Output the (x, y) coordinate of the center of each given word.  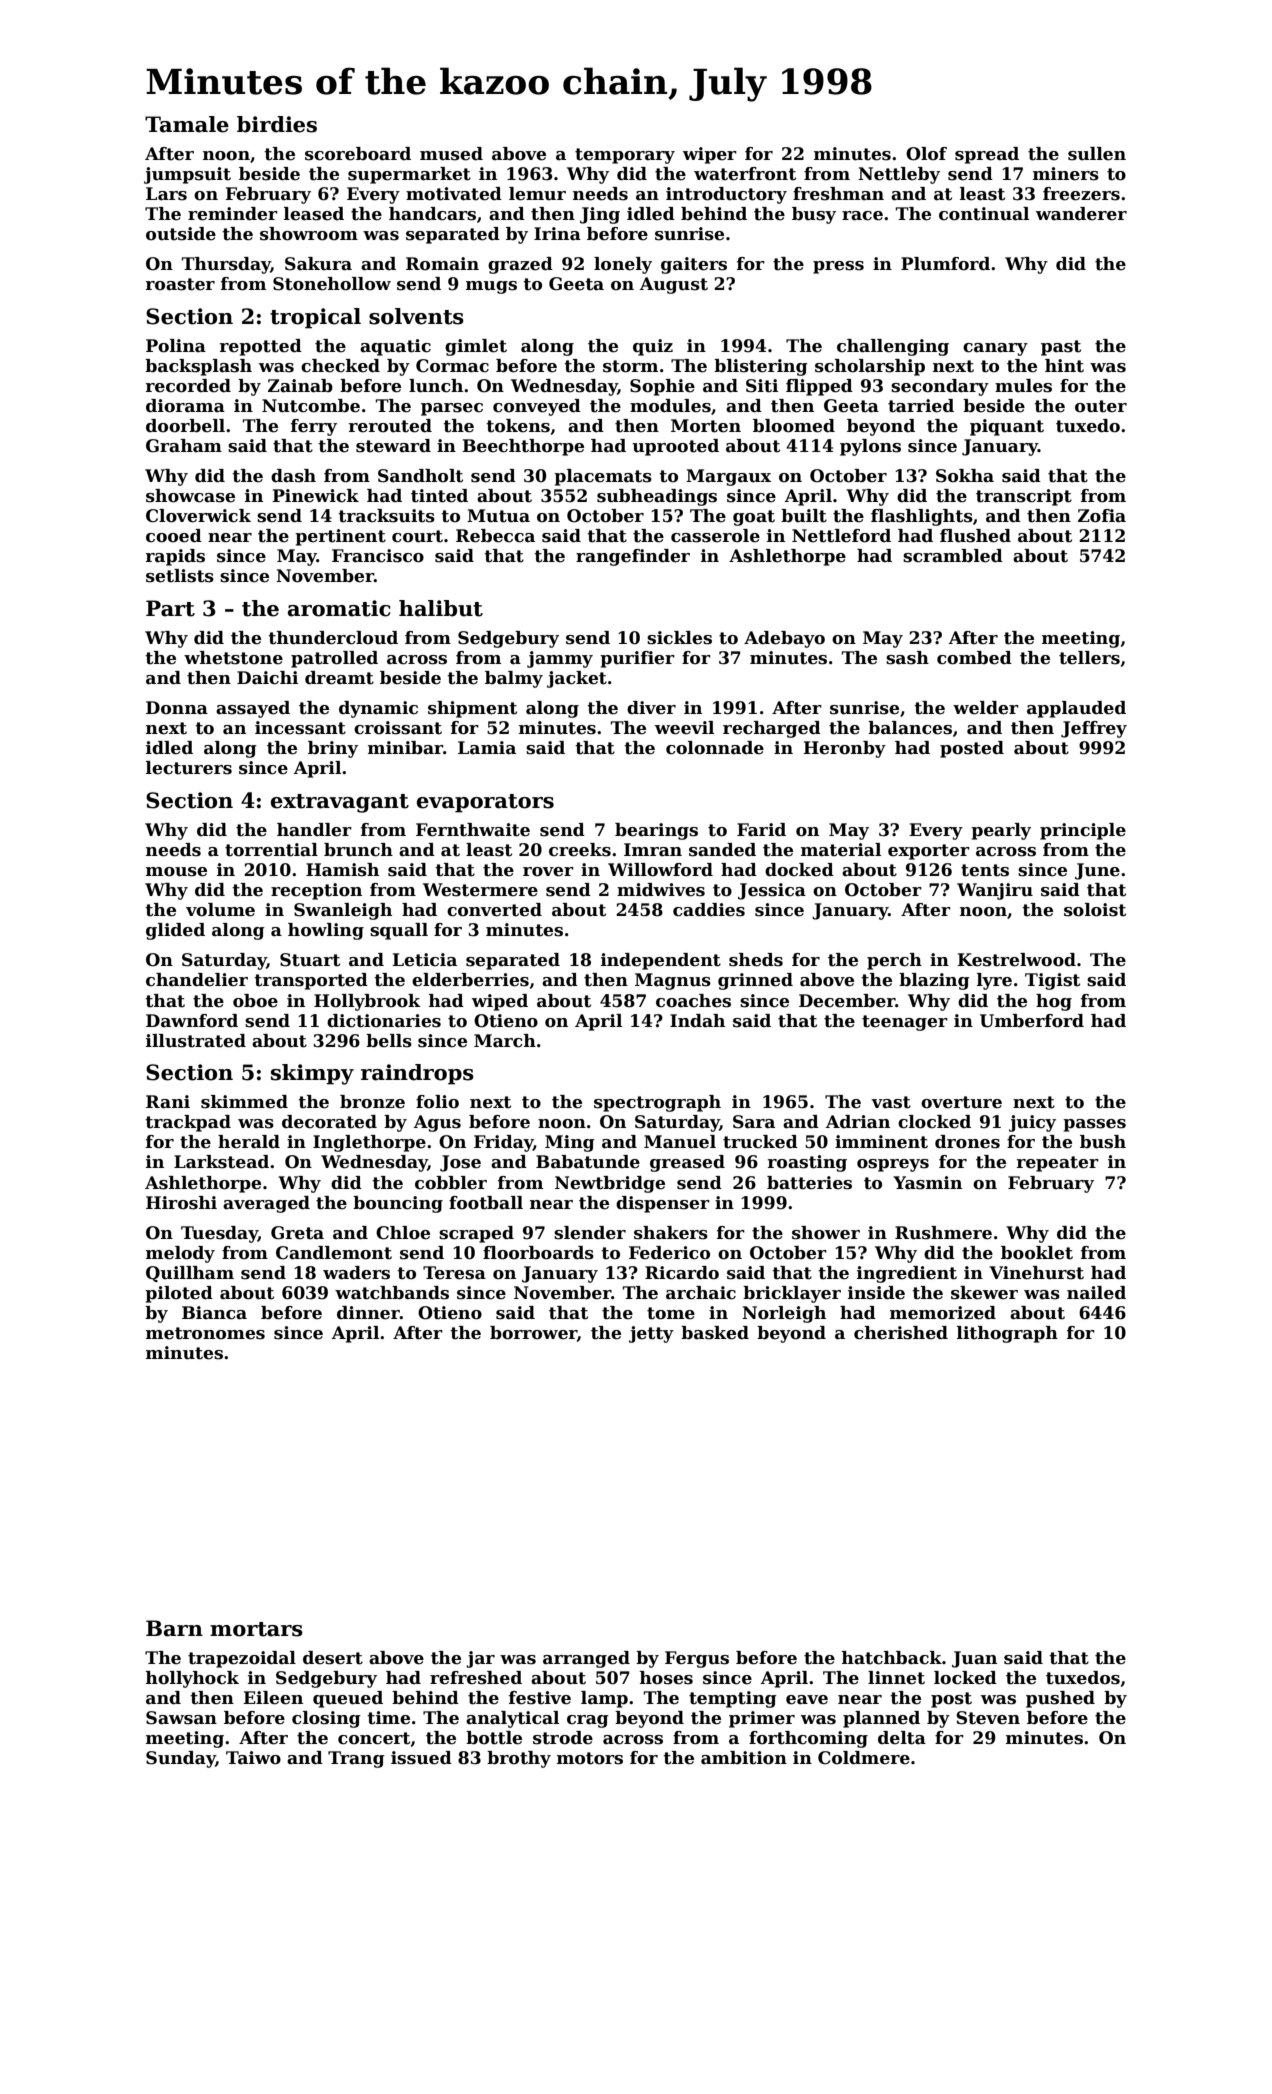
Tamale (187, 124)
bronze (372, 1102)
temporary (625, 156)
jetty (651, 1334)
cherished (901, 1333)
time (388, 1718)
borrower (533, 1333)
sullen (1097, 154)
